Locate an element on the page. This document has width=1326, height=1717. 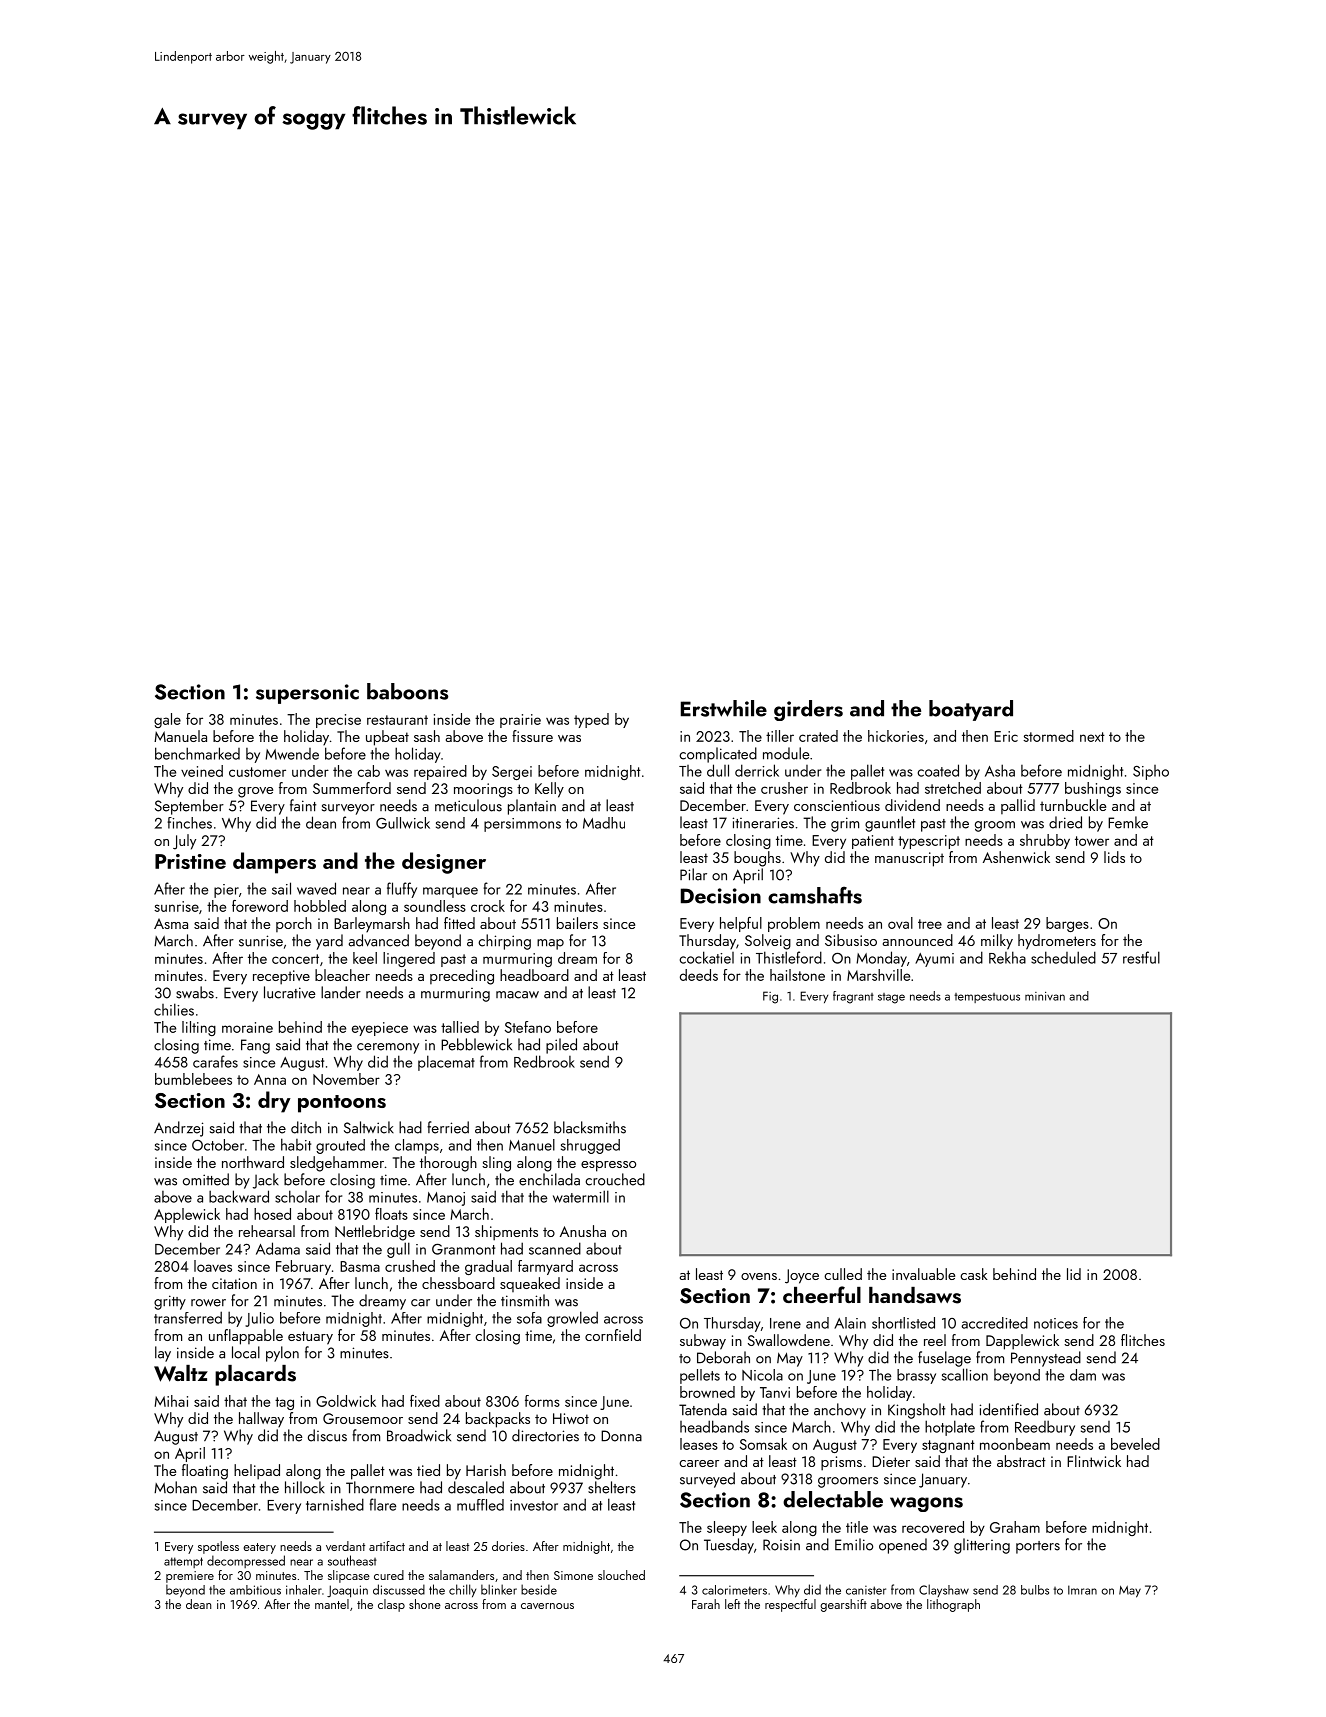
Ashenwick is located at coordinates (1016, 857).
